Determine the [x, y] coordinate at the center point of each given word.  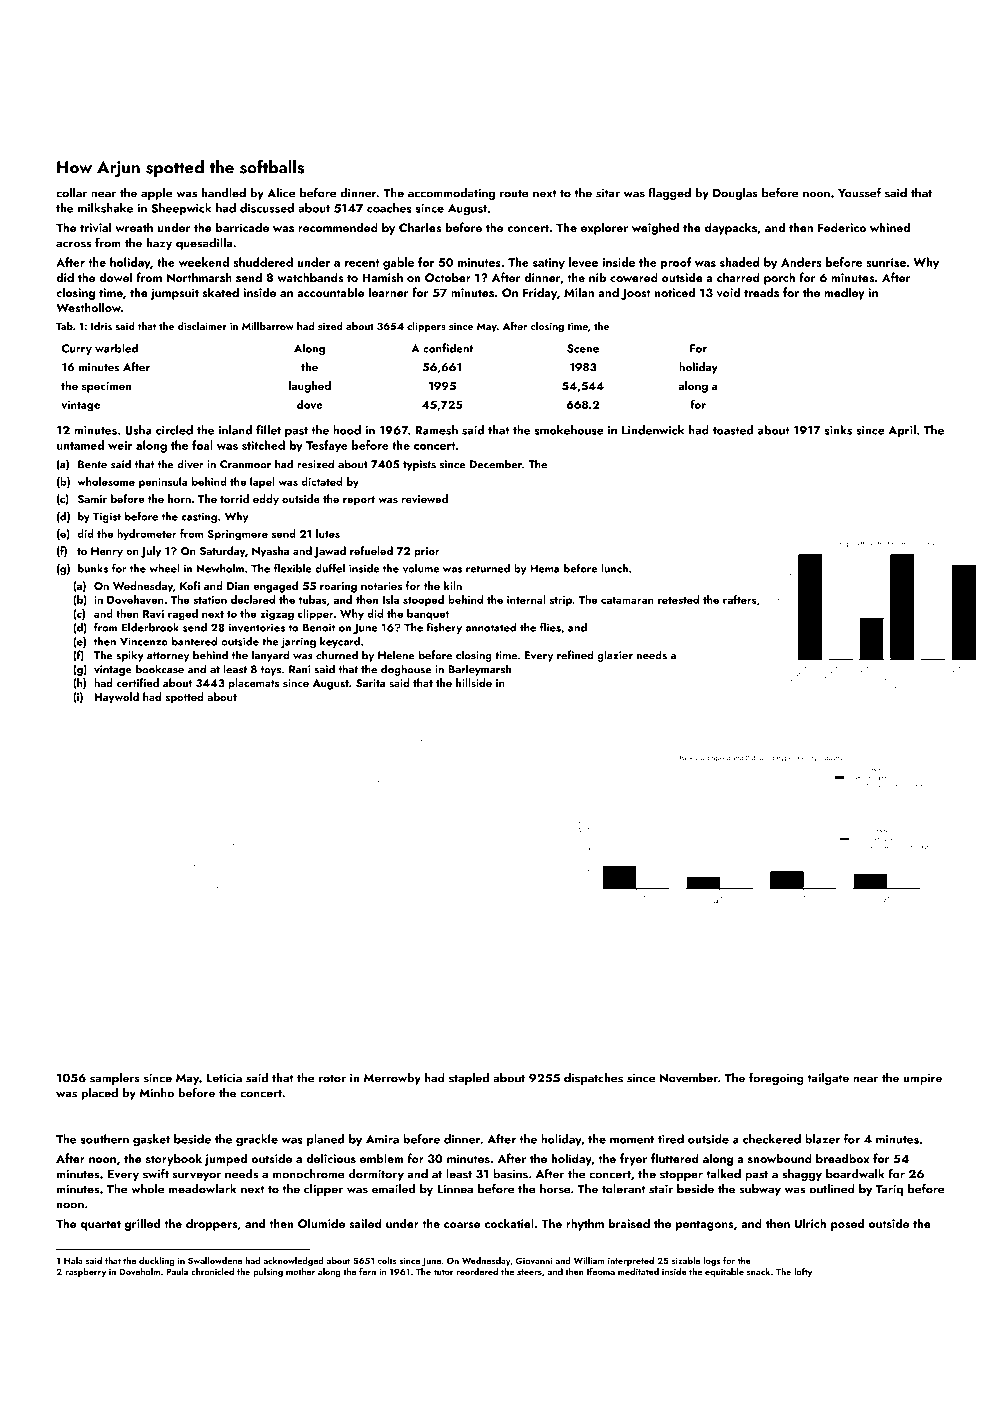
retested [678, 599]
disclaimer [202, 326]
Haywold [116, 698]
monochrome [309, 1174]
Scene [583, 348]
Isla [391, 599]
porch [779, 278]
